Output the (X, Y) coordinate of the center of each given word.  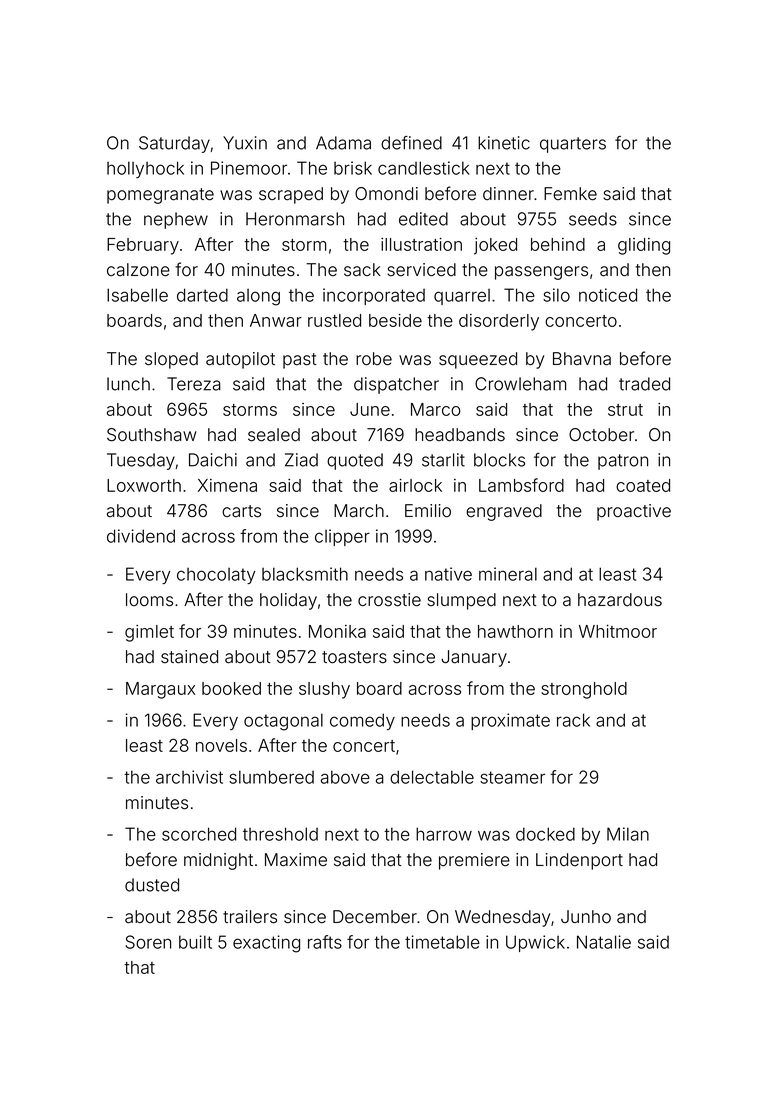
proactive (634, 512)
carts (241, 511)
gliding (644, 246)
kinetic (504, 143)
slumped (461, 601)
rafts (325, 942)
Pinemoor (249, 168)
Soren (148, 942)
